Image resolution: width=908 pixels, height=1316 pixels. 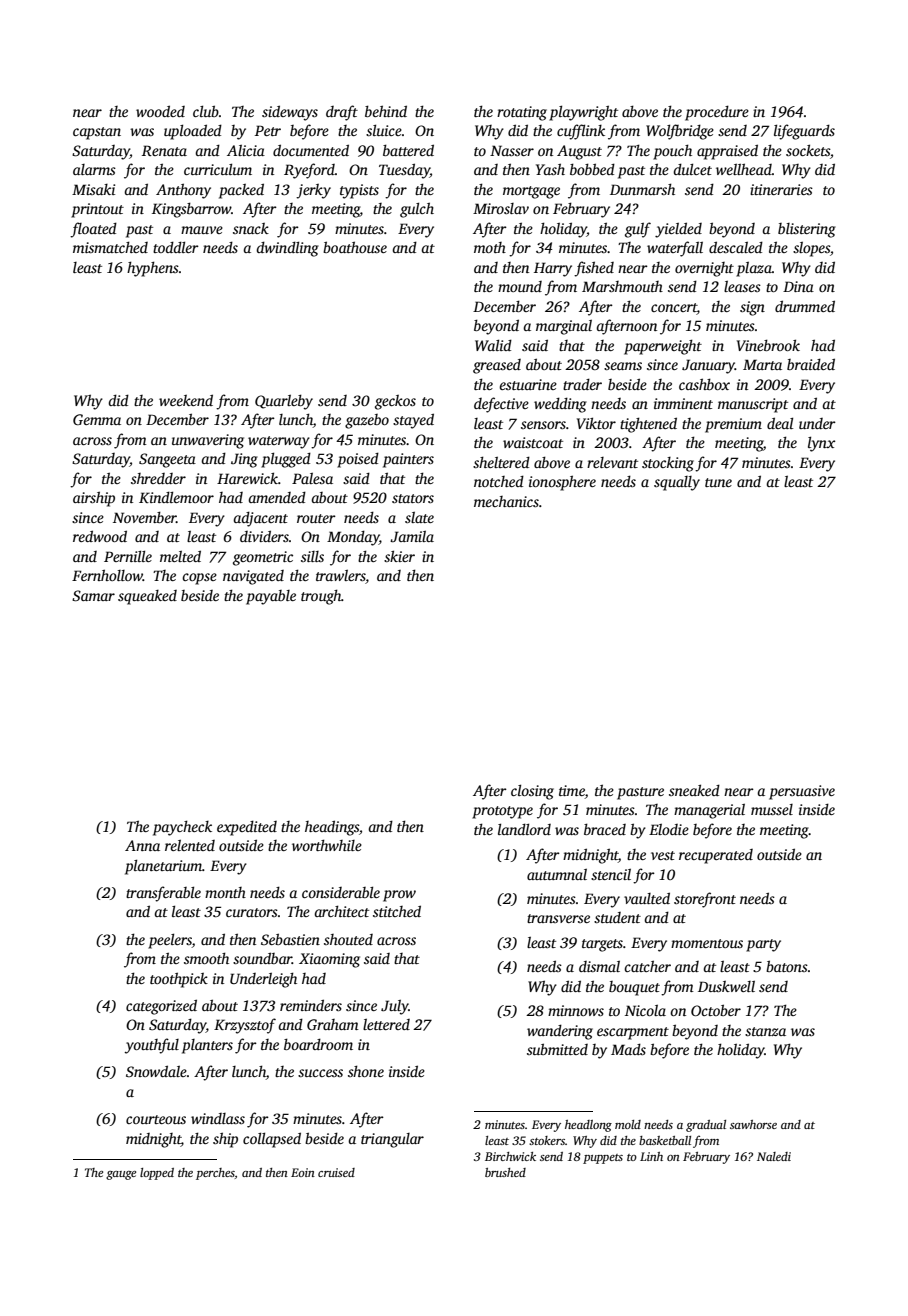 What do you see at coordinates (160, 111) in the document?
I see `wooded` at bounding box center [160, 111].
